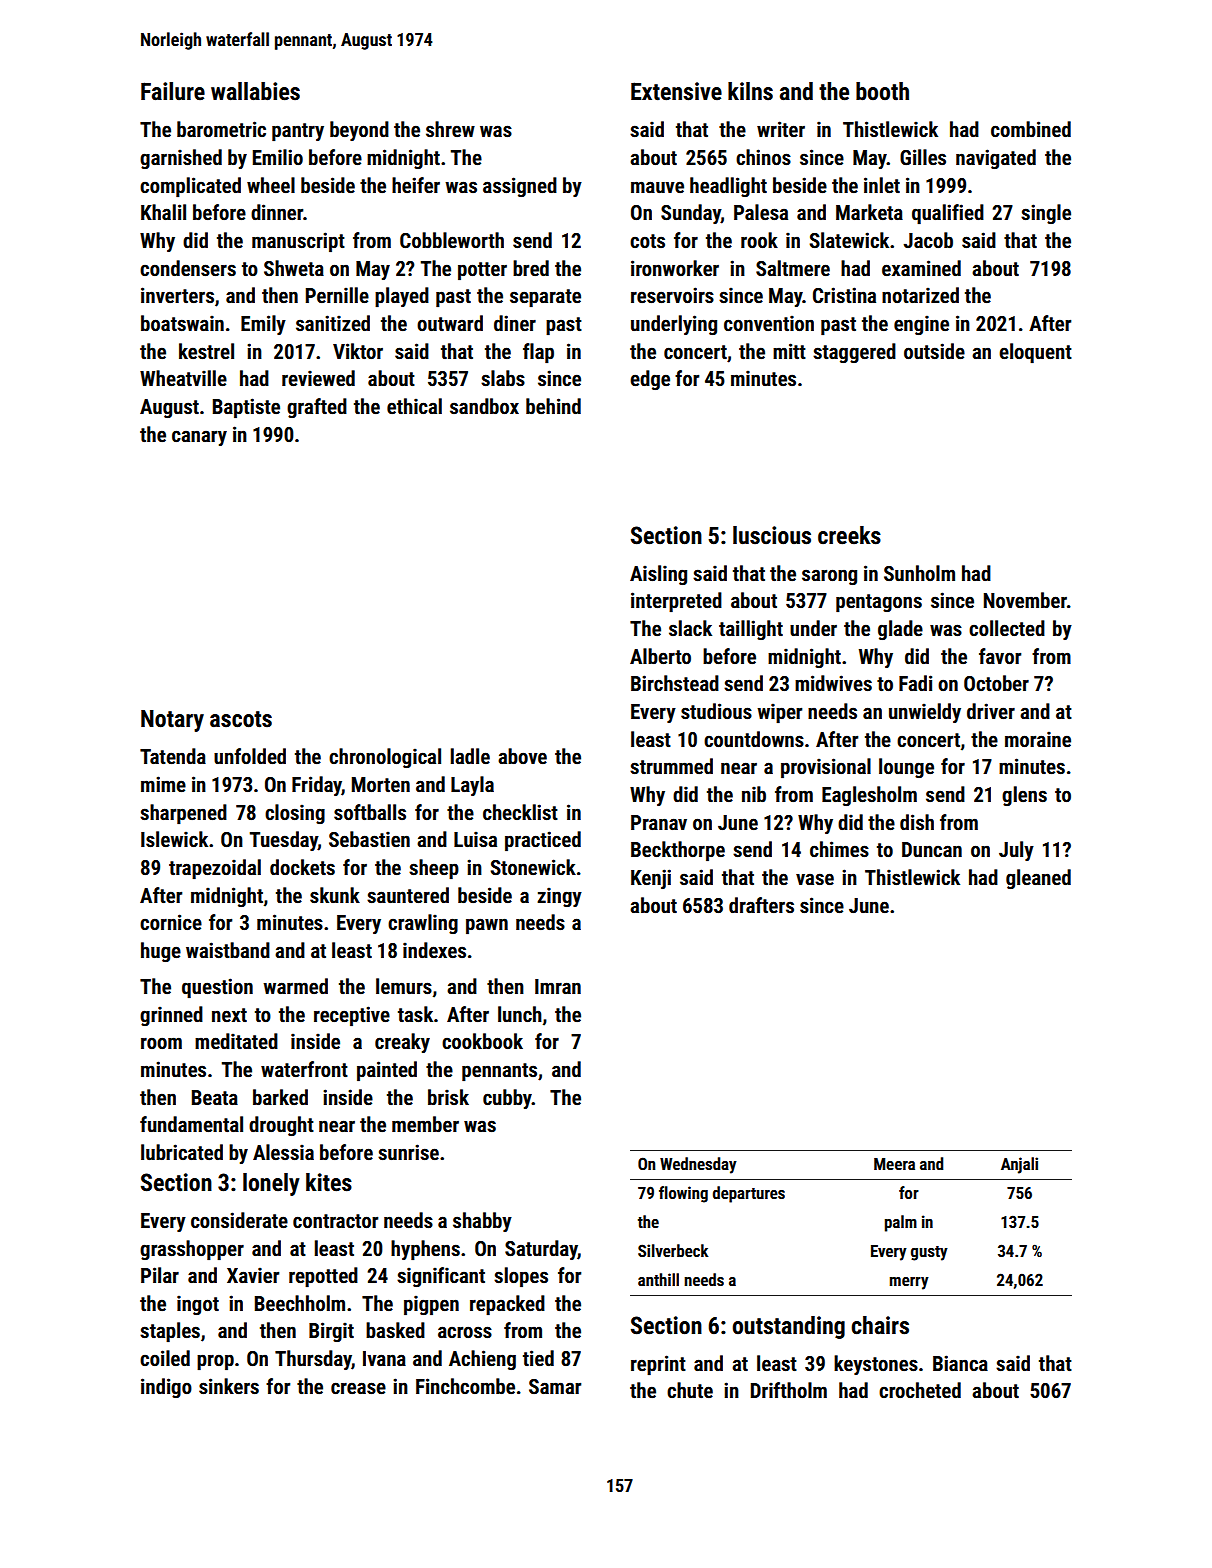  Describe the element at coordinates (255, 91) in the image. I see `wallabies` at that location.
